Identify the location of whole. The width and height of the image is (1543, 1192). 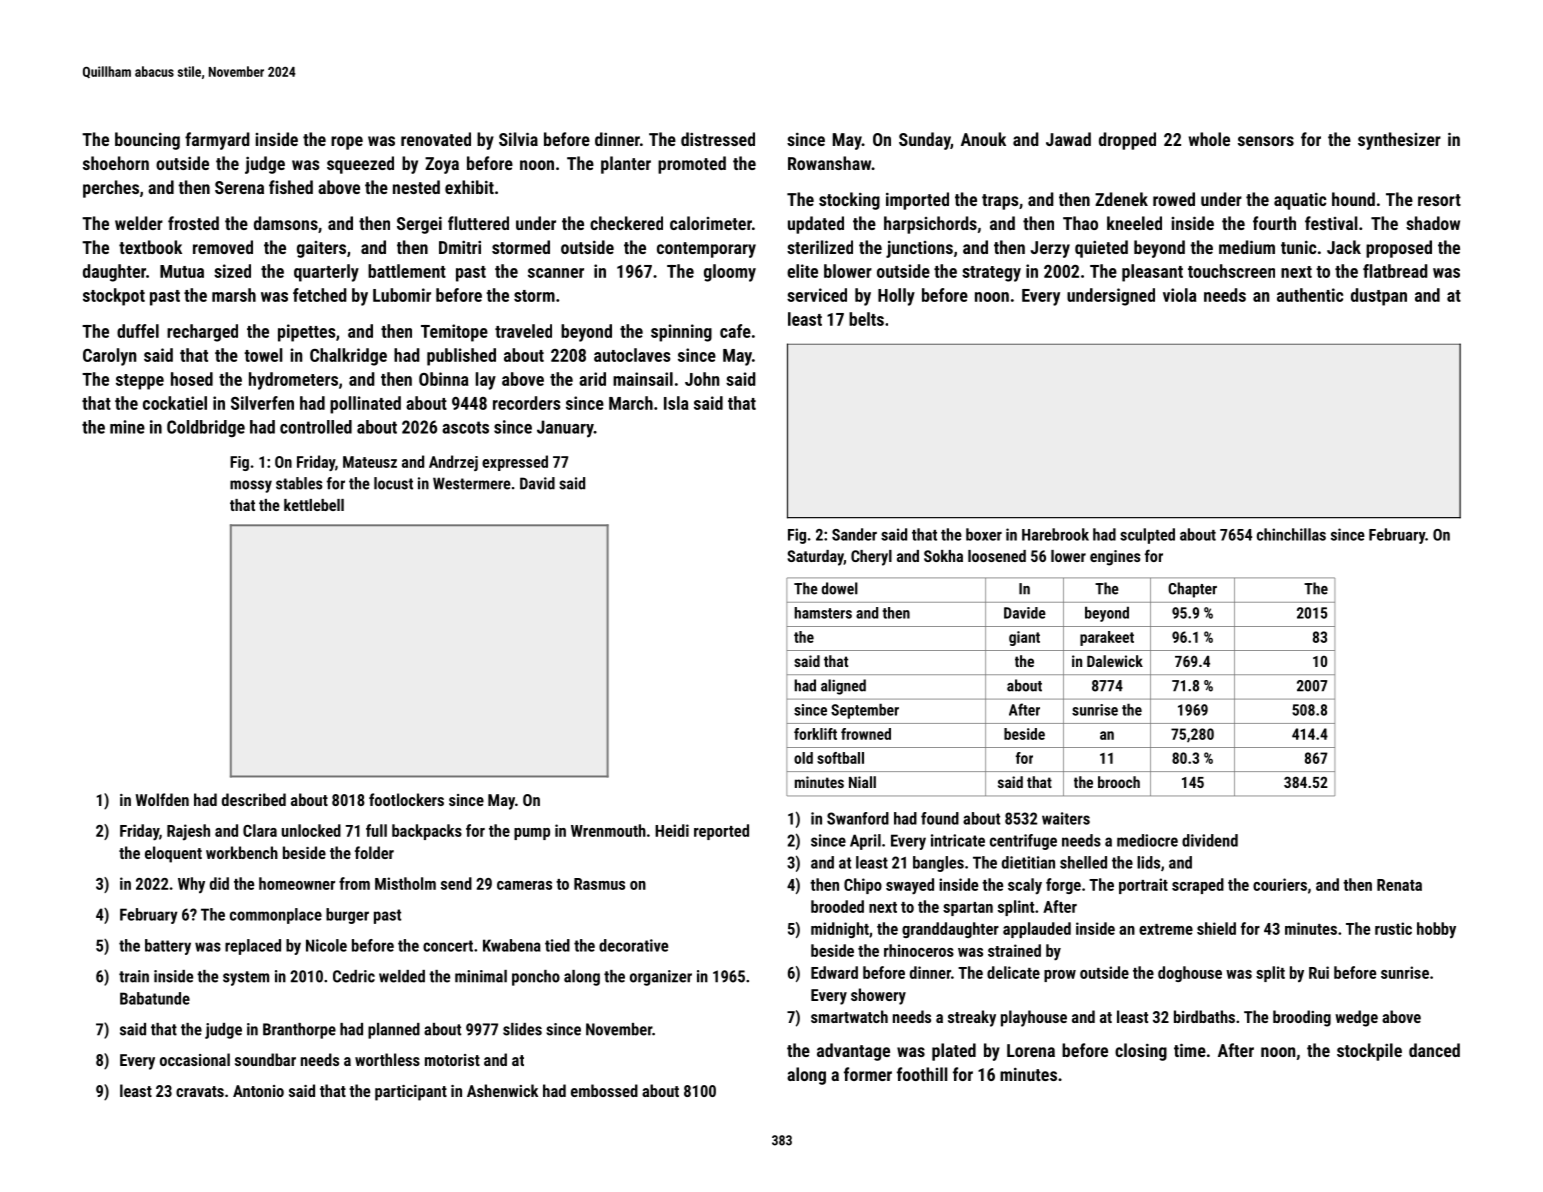
(1209, 139).
